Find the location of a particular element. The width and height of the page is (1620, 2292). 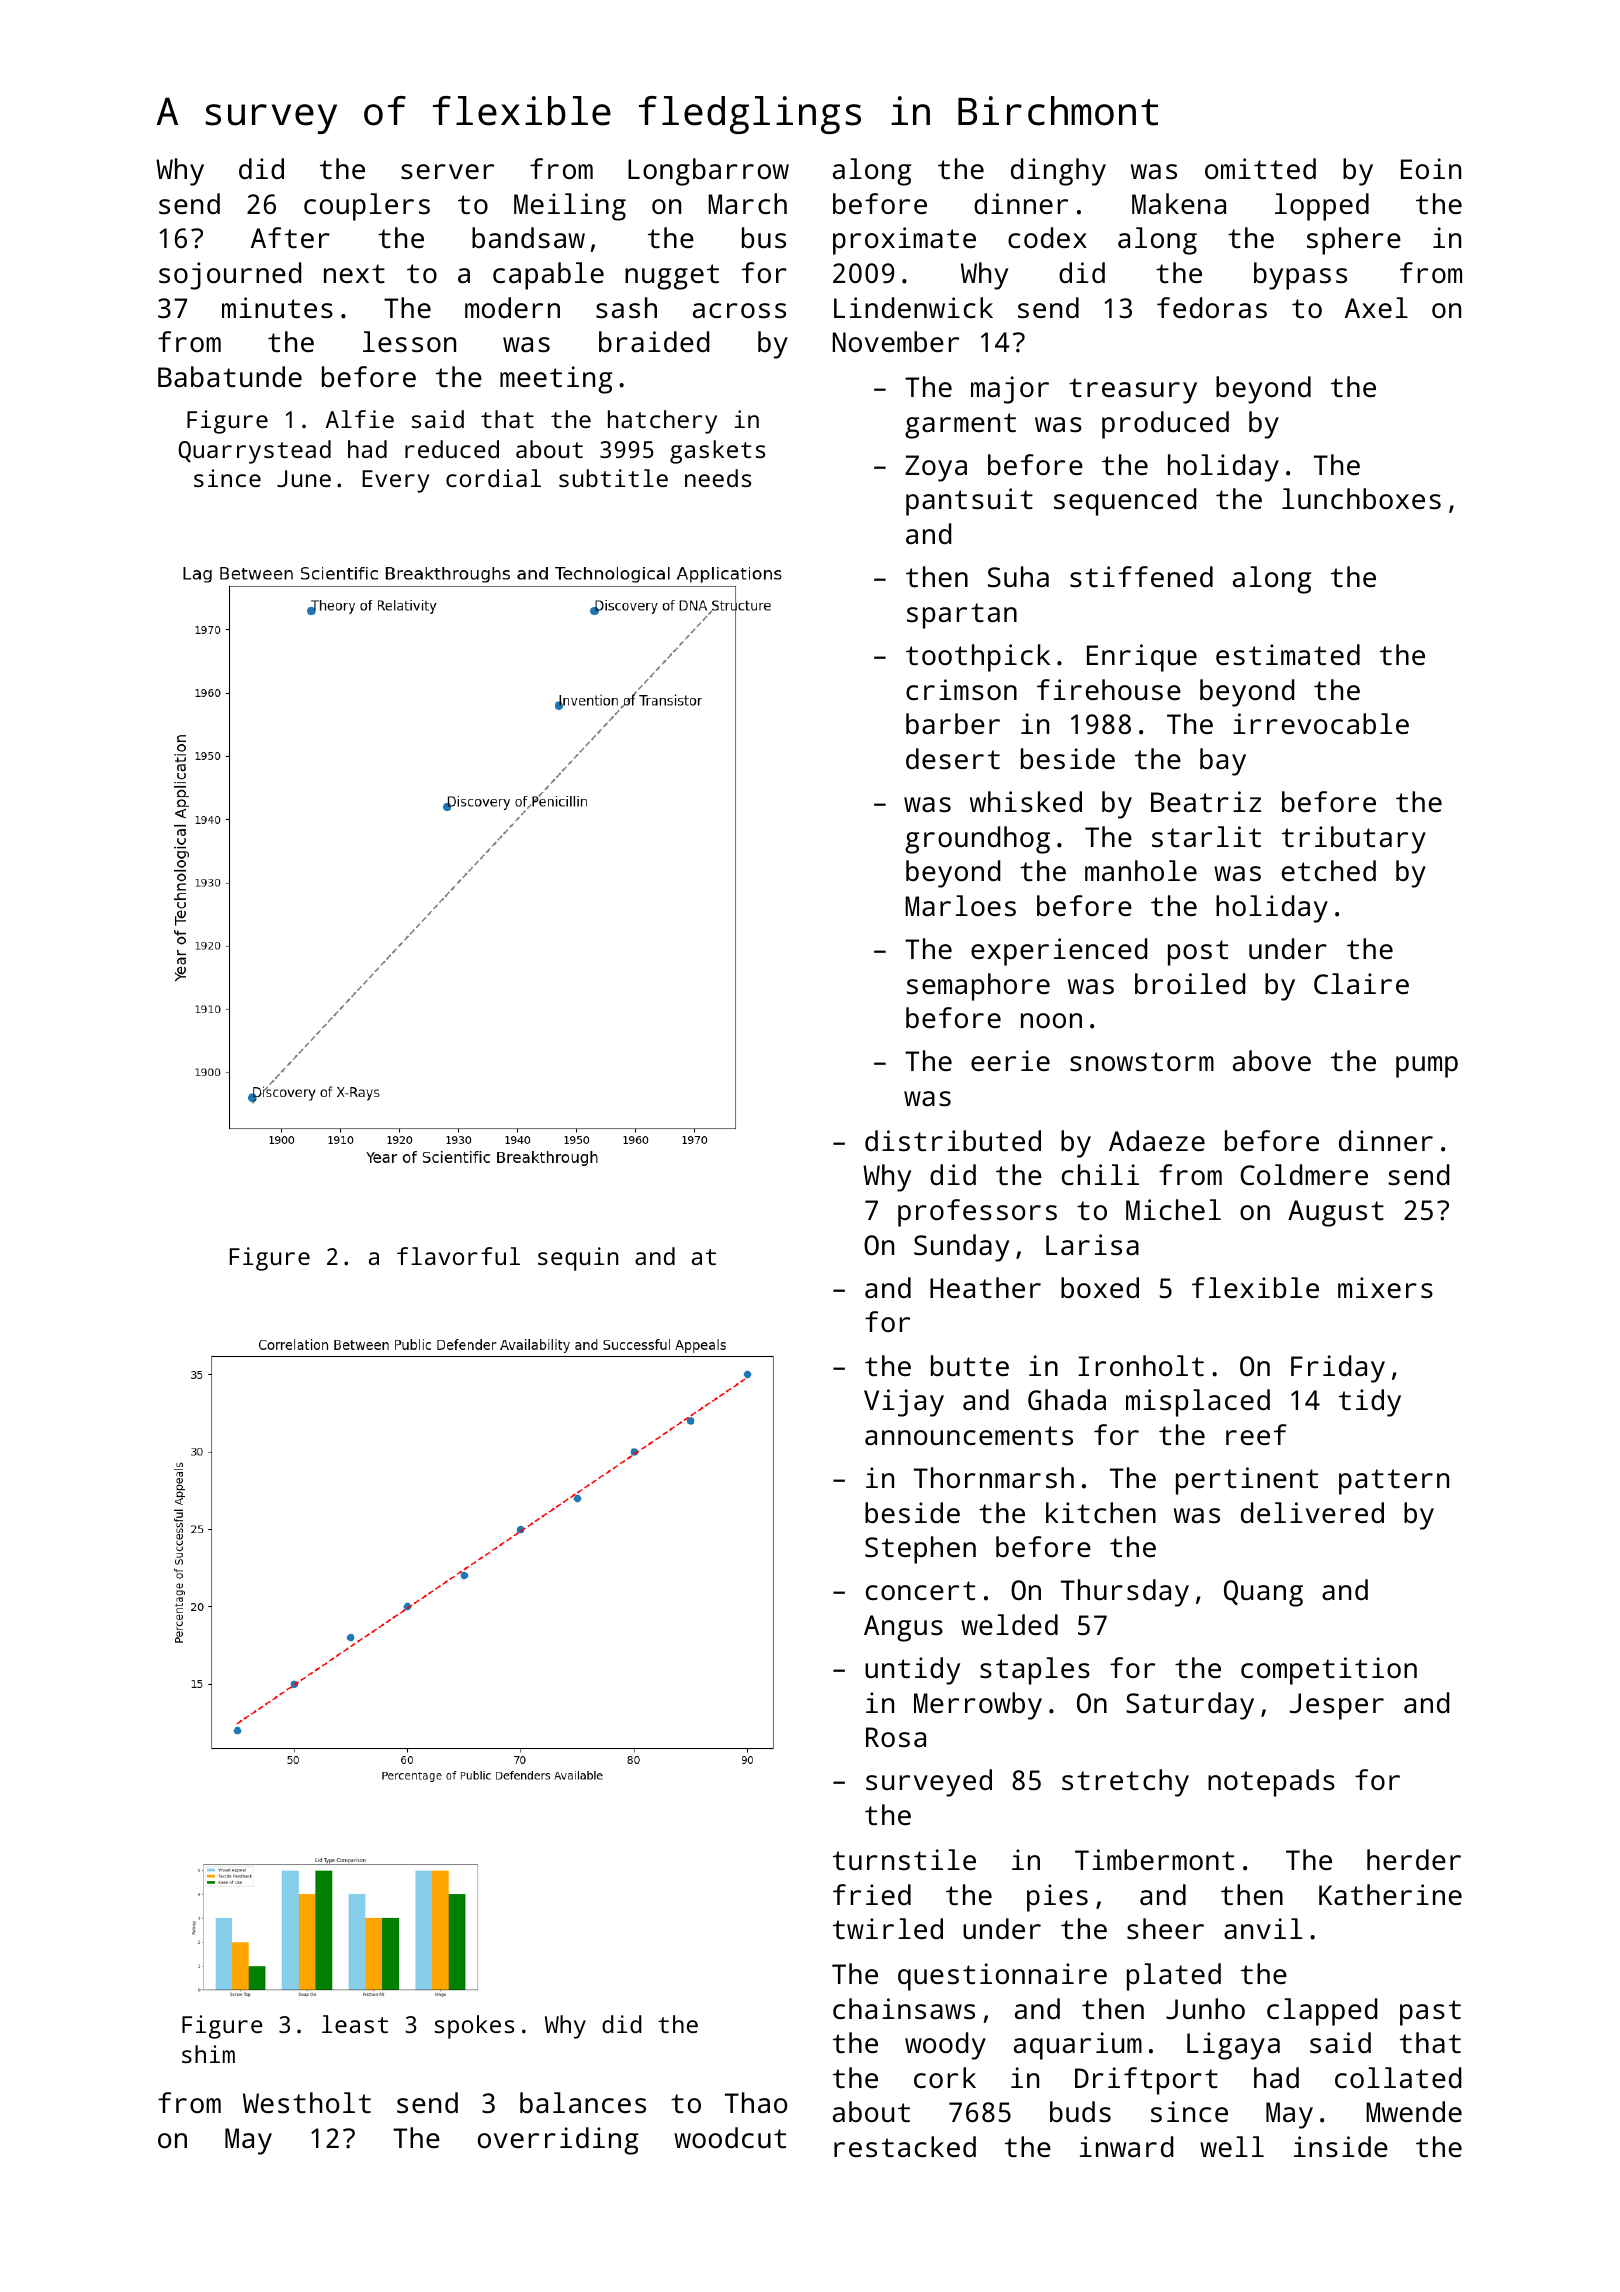

flavorful is located at coordinates (458, 1256).
